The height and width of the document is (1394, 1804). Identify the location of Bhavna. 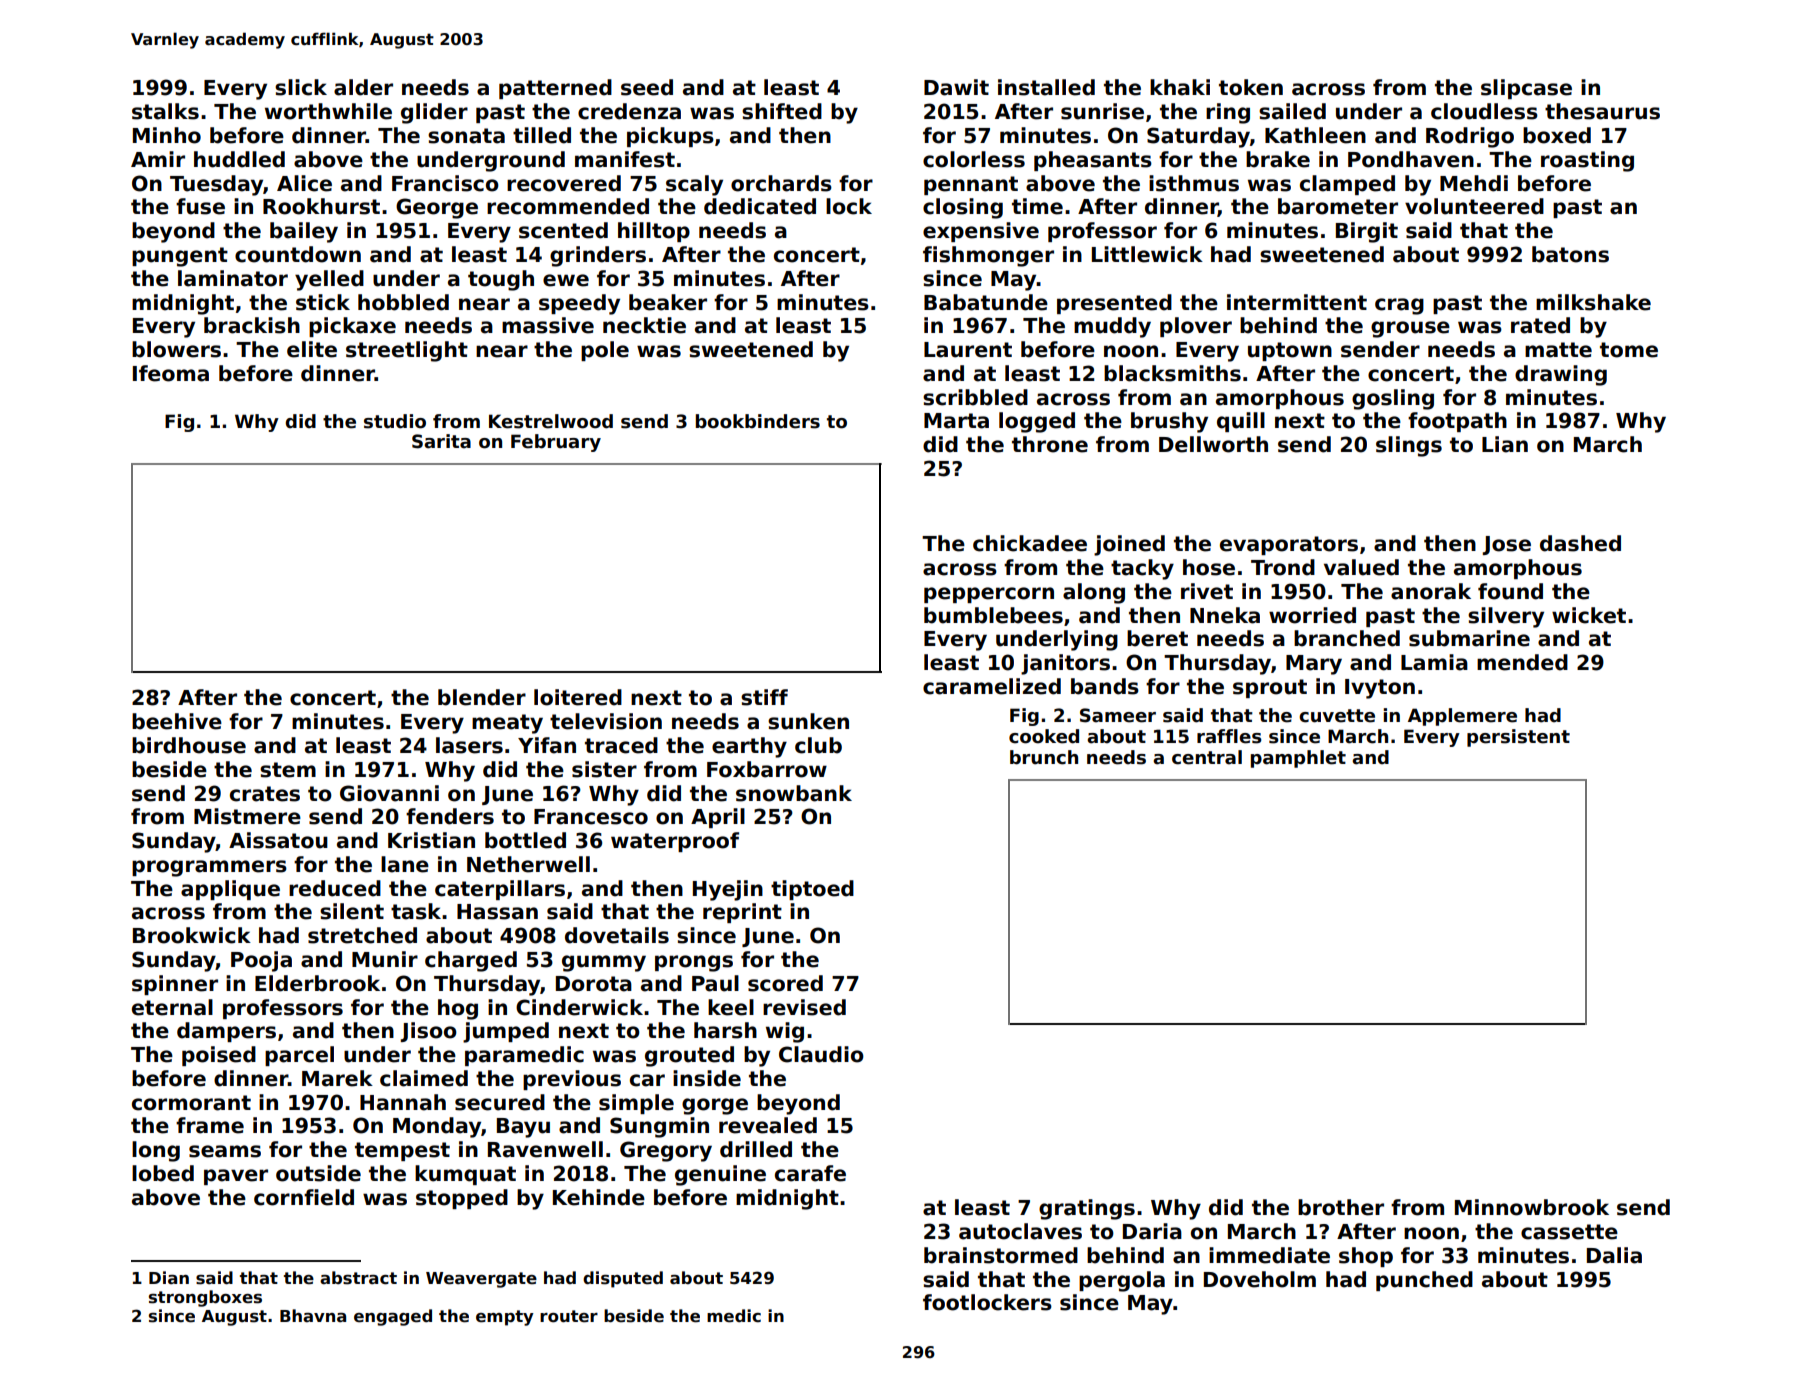
(313, 1315).
